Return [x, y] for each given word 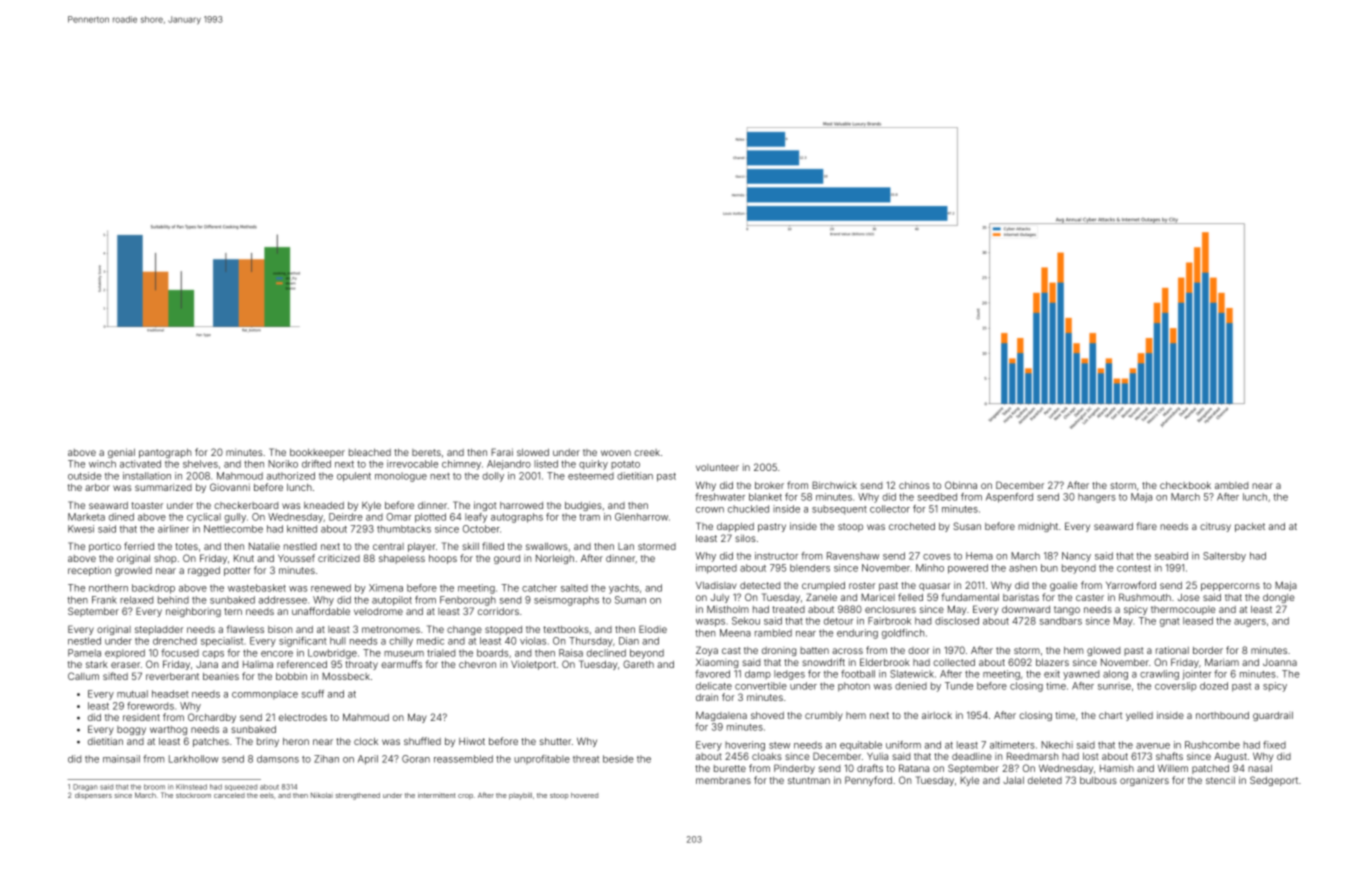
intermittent [437, 795]
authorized [291, 476]
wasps [710, 623]
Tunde [959, 686]
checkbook [1185, 485]
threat [586, 759]
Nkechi [1057, 745]
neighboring [193, 612]
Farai [502, 452]
